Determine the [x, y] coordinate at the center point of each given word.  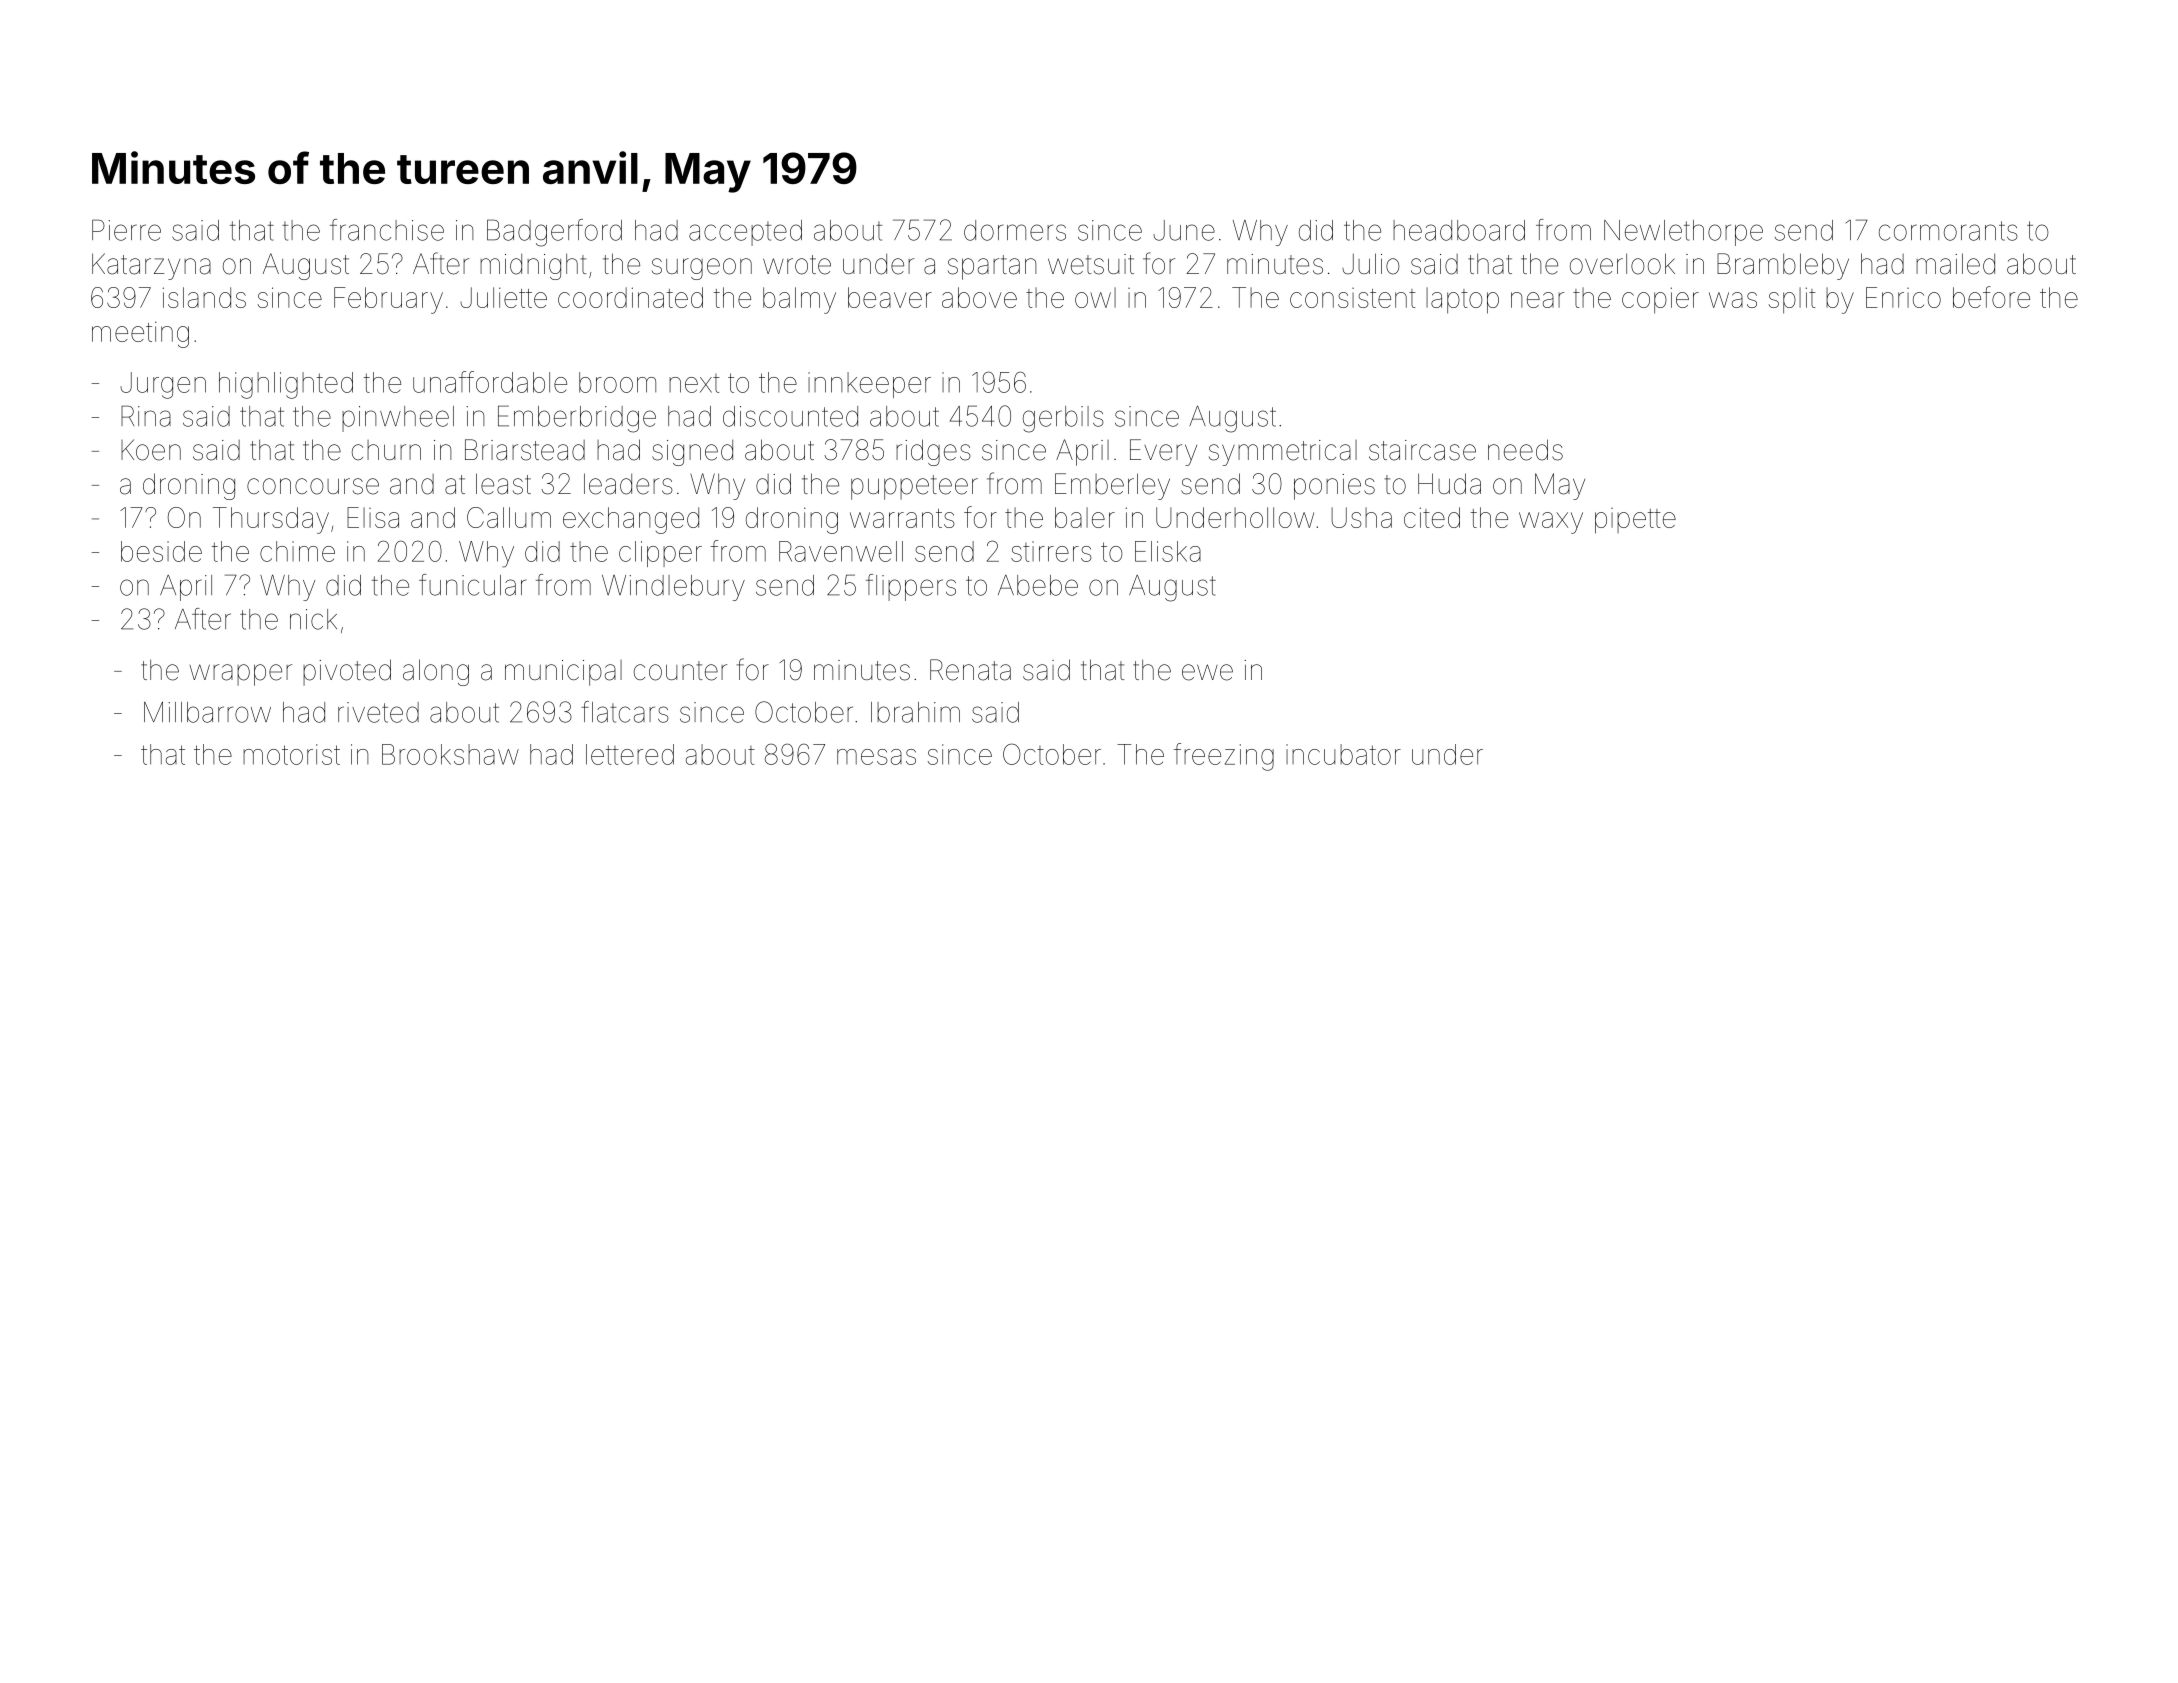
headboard [1459, 230]
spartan [992, 267]
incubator [1343, 754]
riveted [378, 712]
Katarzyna [151, 266]
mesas [876, 757]
